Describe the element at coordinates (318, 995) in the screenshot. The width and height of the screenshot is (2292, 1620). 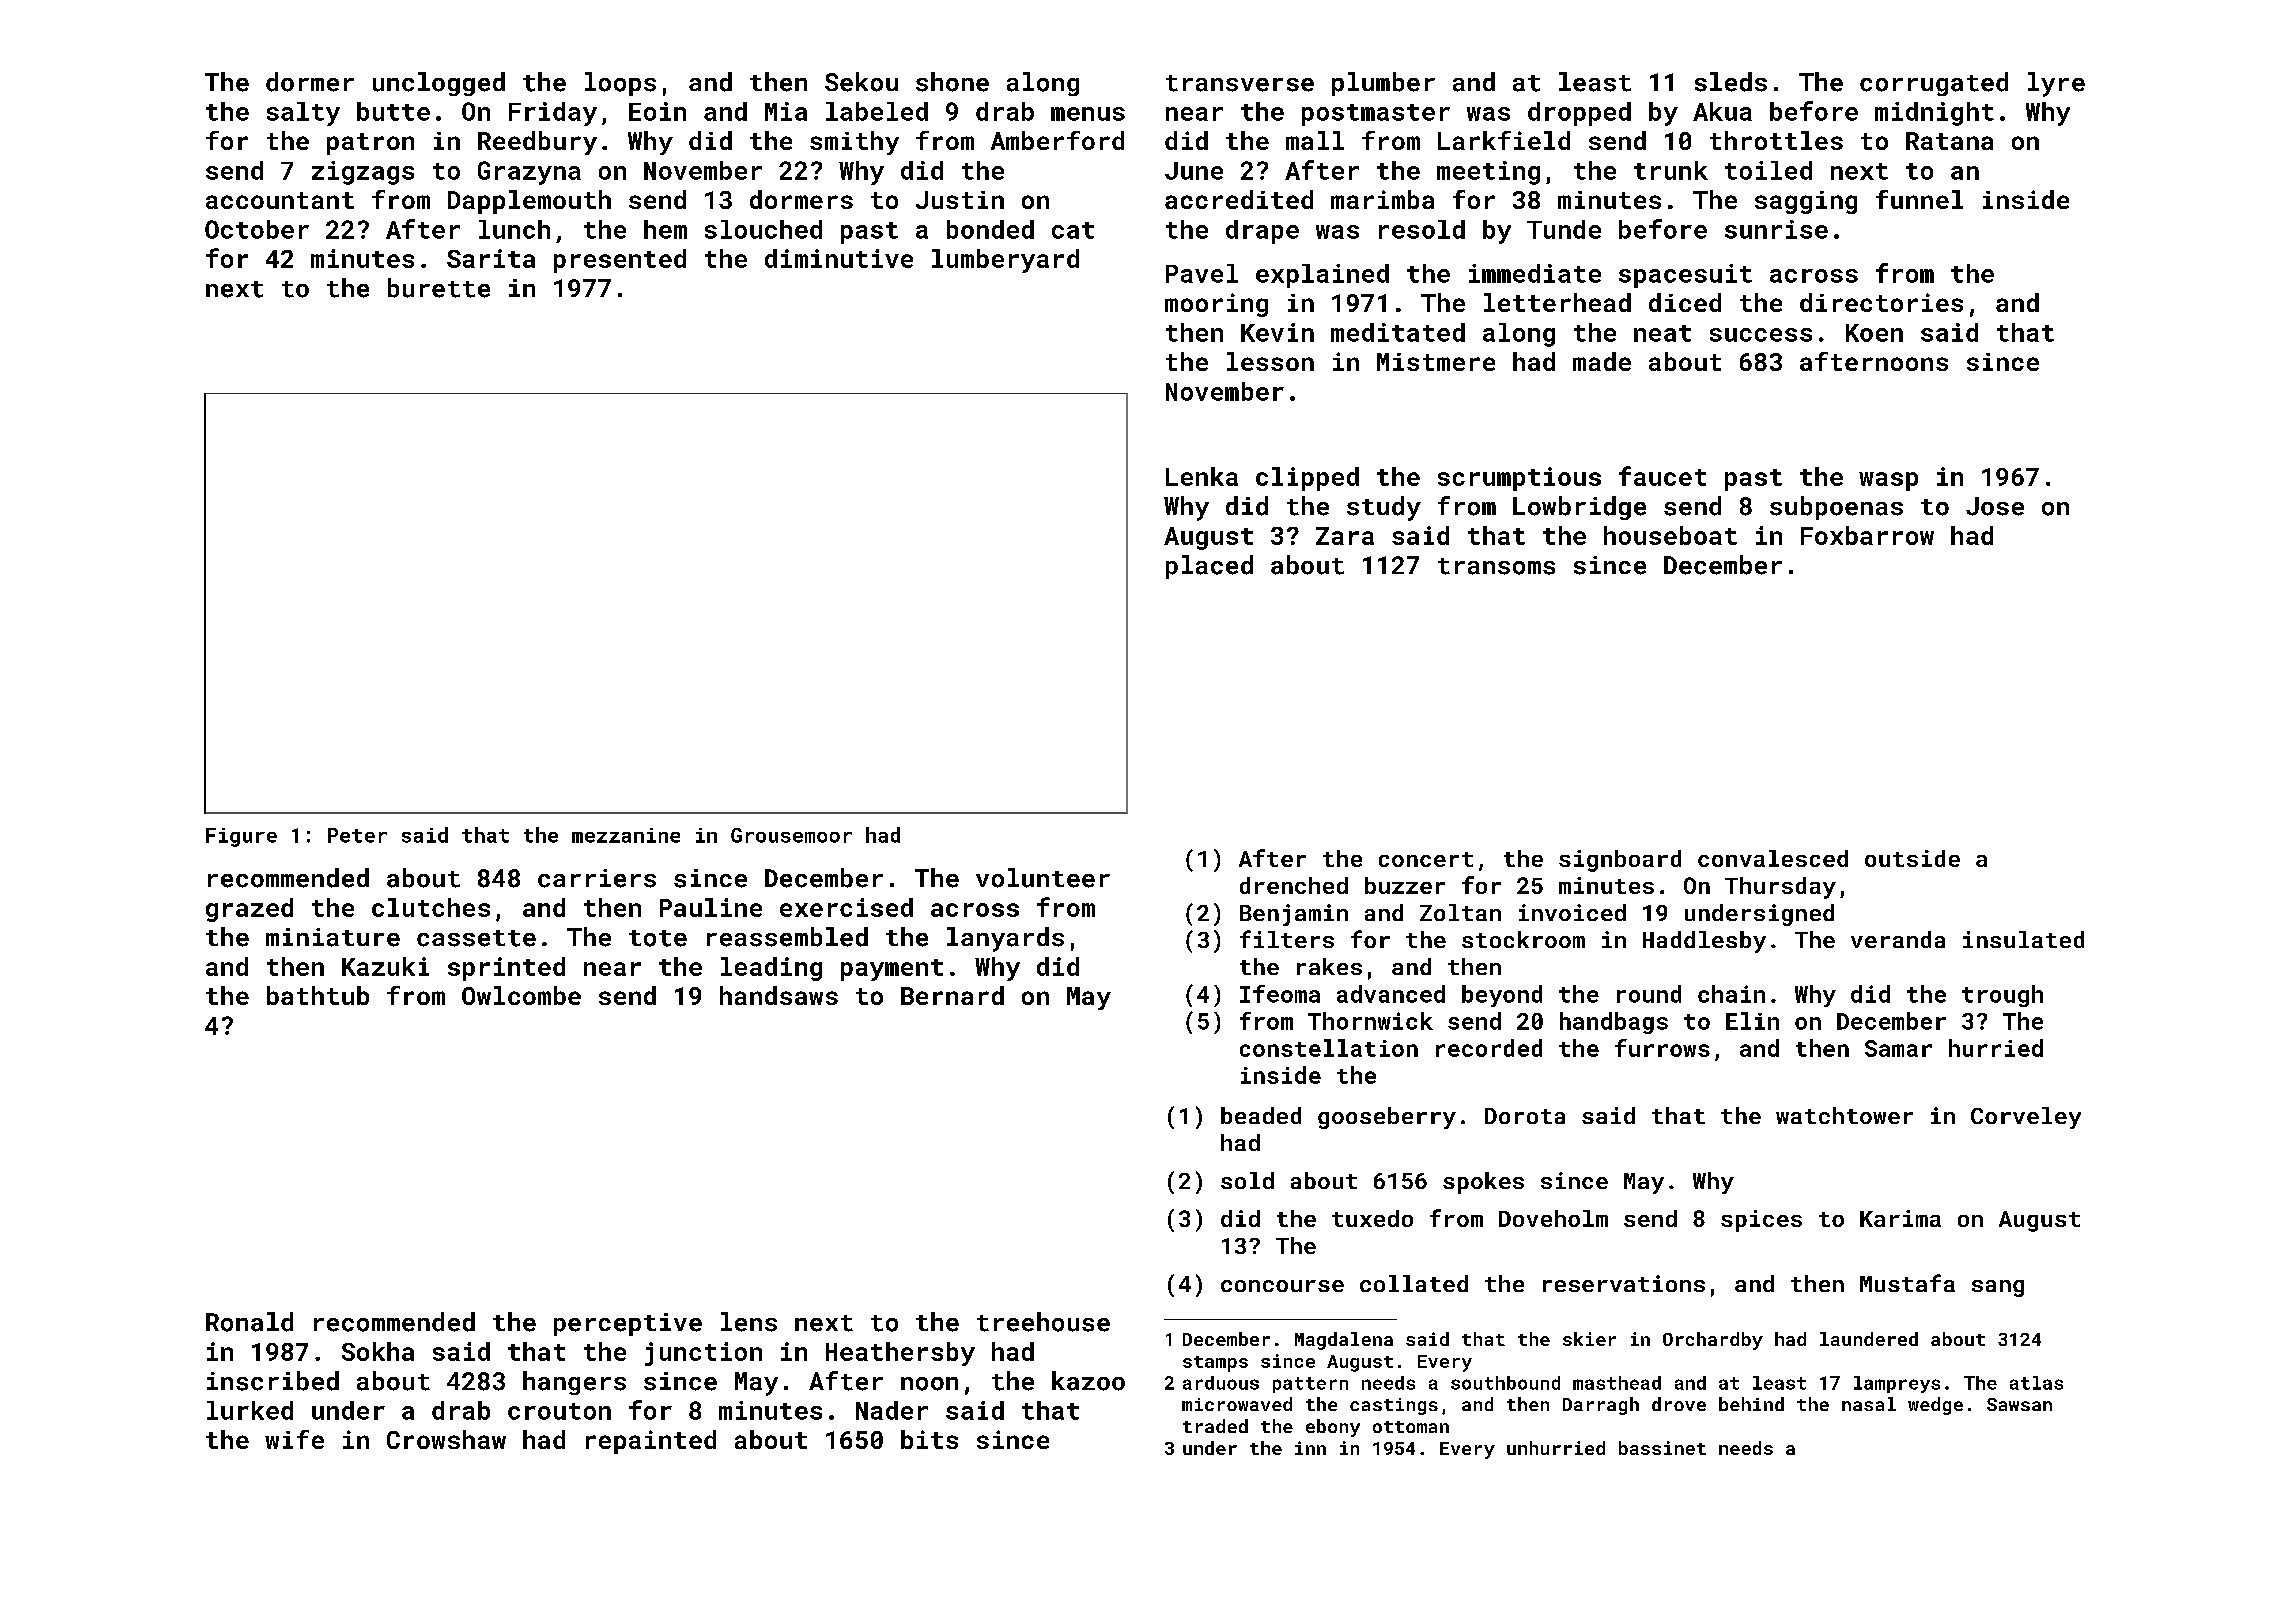
I see `bathtub` at that location.
